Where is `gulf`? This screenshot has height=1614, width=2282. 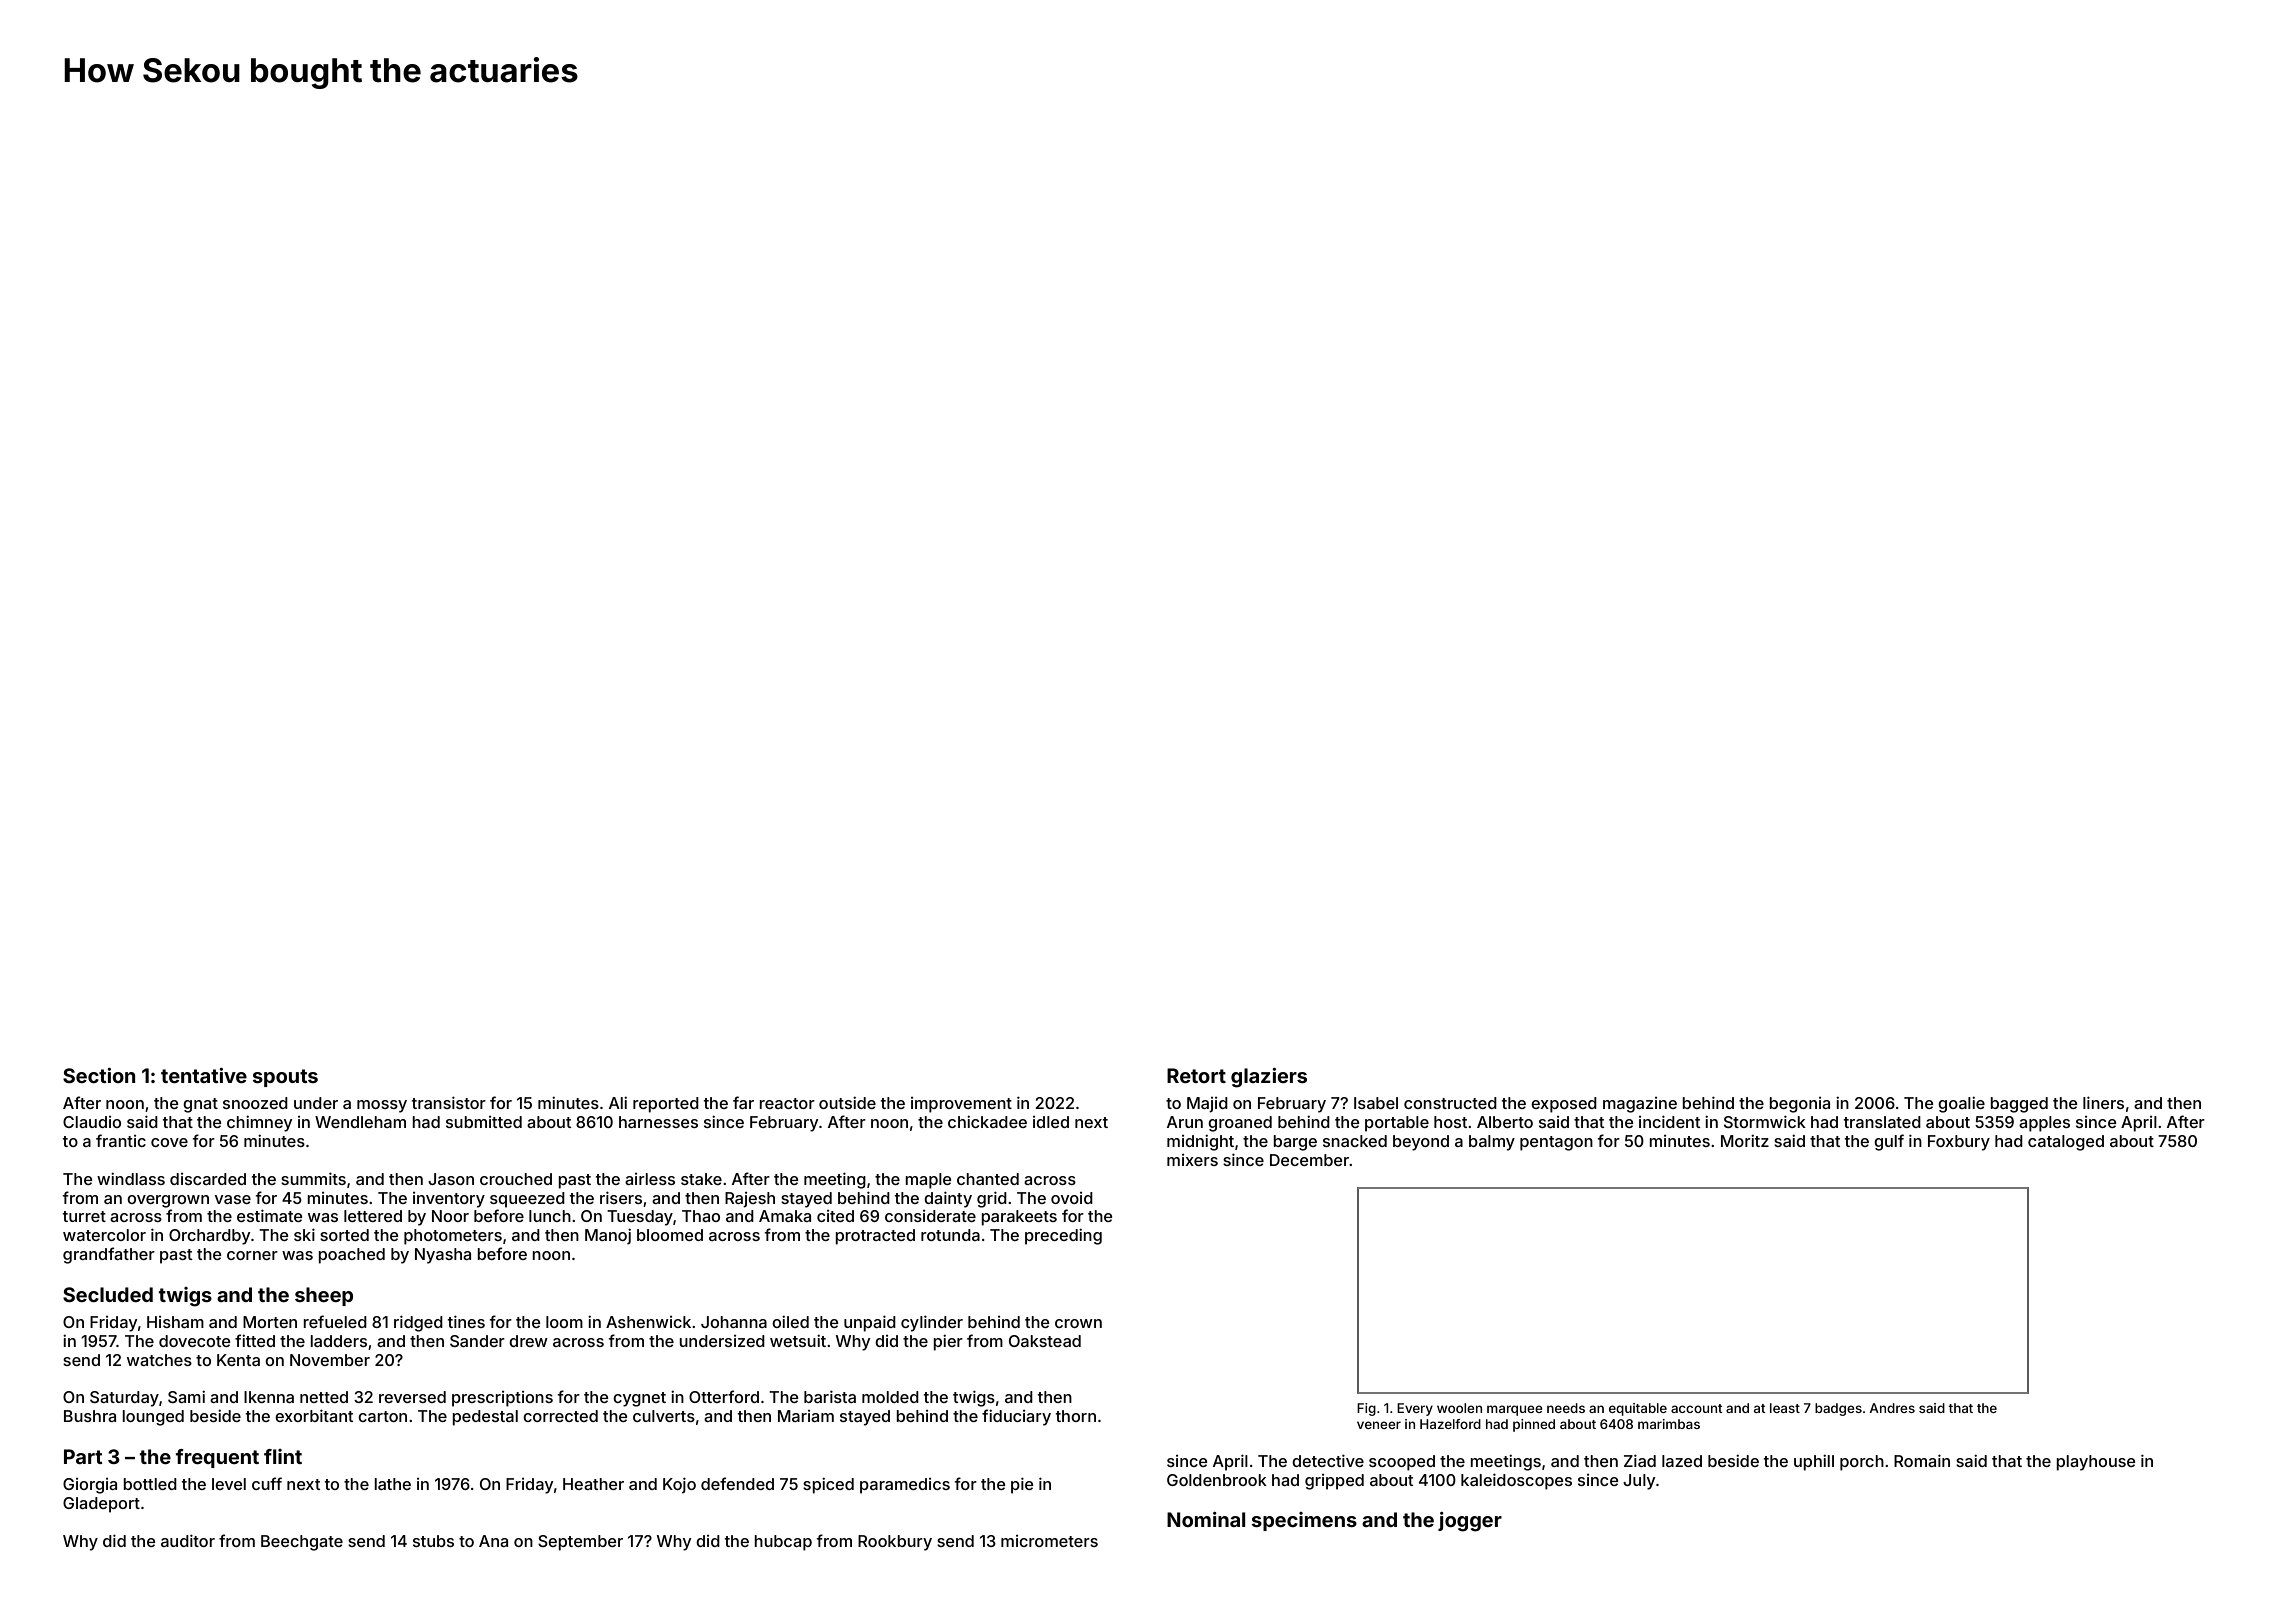
gulf is located at coordinates (1889, 1142).
